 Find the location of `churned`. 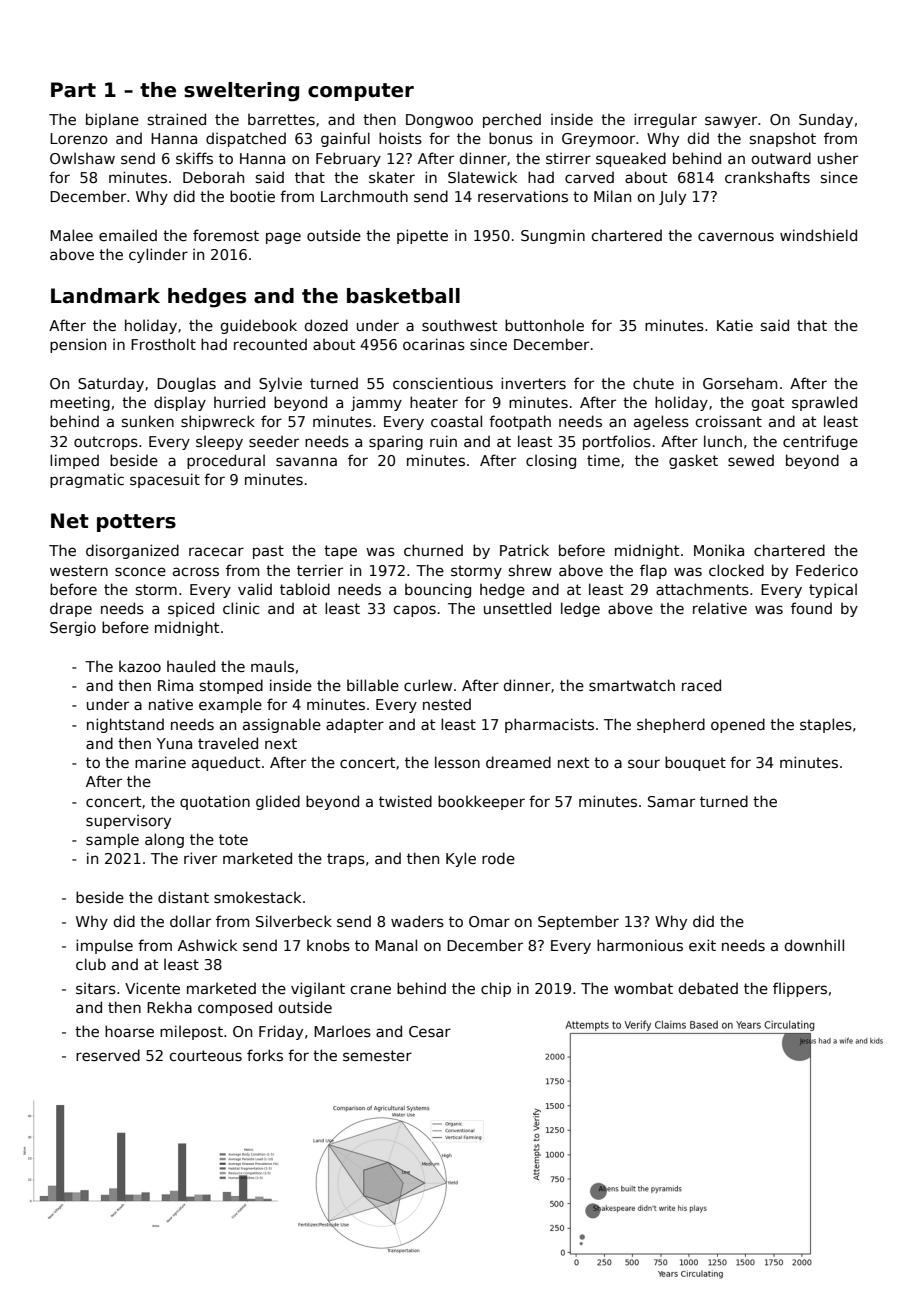

churned is located at coordinates (433, 550).
